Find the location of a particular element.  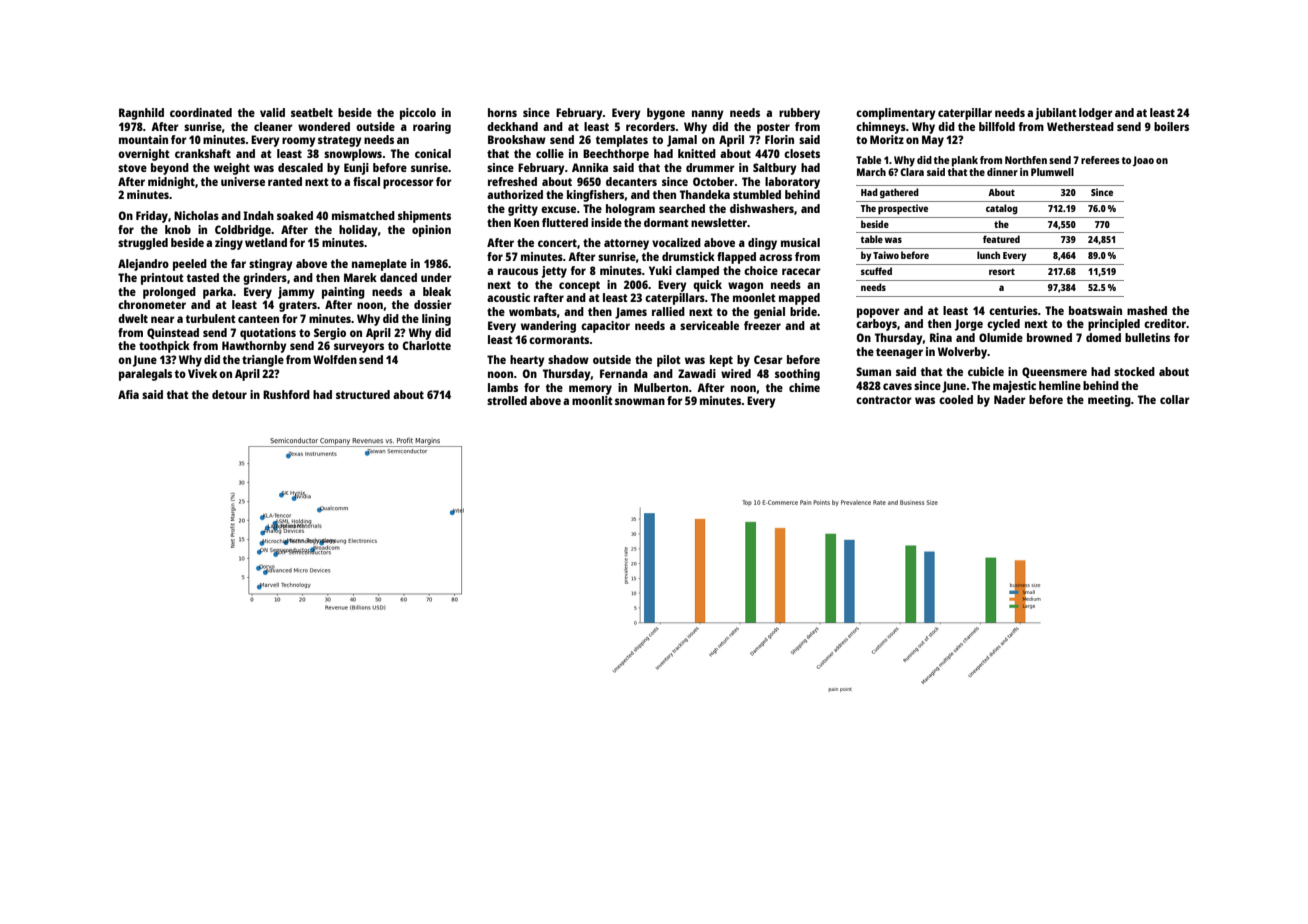

raucous is located at coordinates (518, 271).
